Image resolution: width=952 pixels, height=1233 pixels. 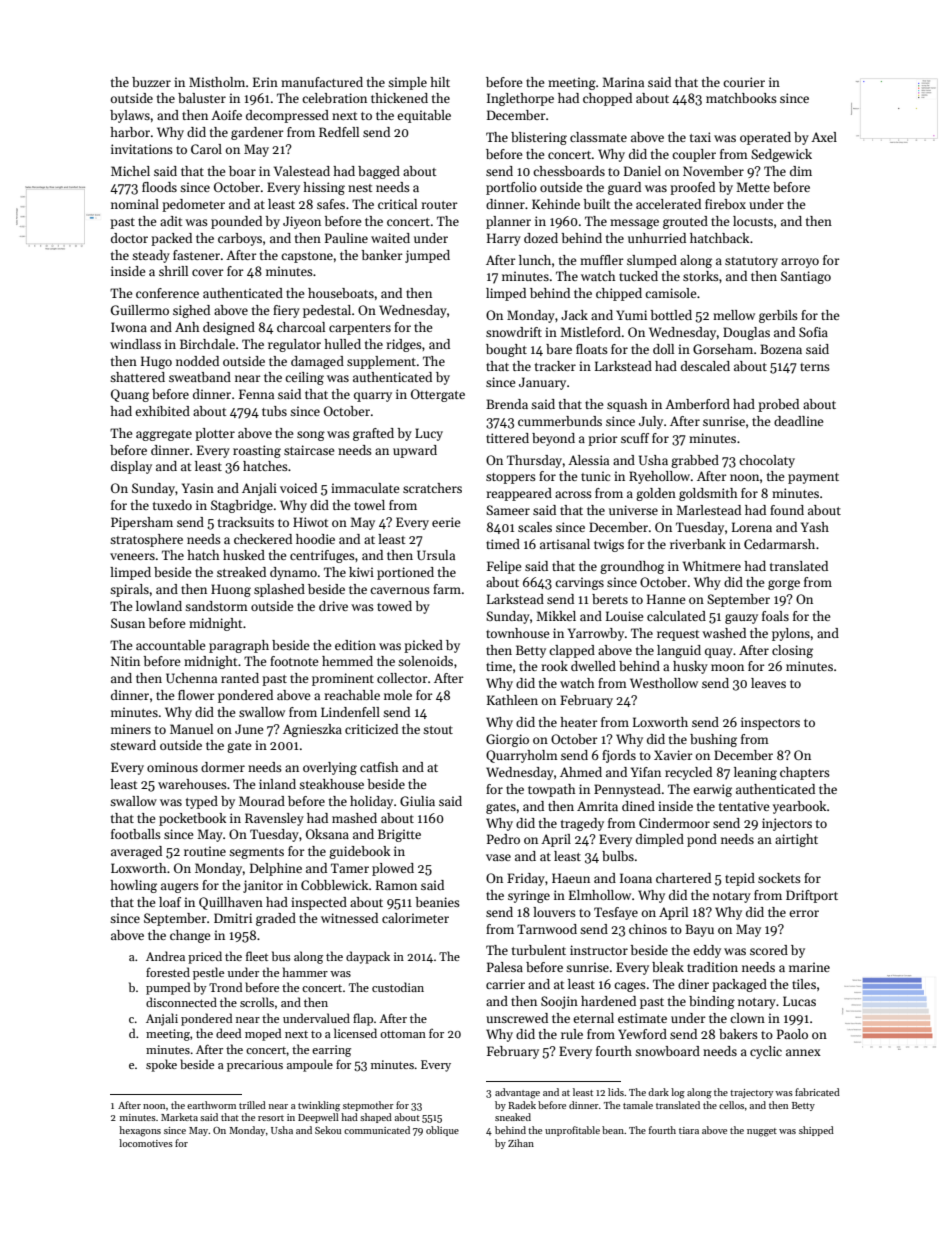 What do you see at coordinates (744, 82) in the screenshot?
I see `courier` at bounding box center [744, 82].
